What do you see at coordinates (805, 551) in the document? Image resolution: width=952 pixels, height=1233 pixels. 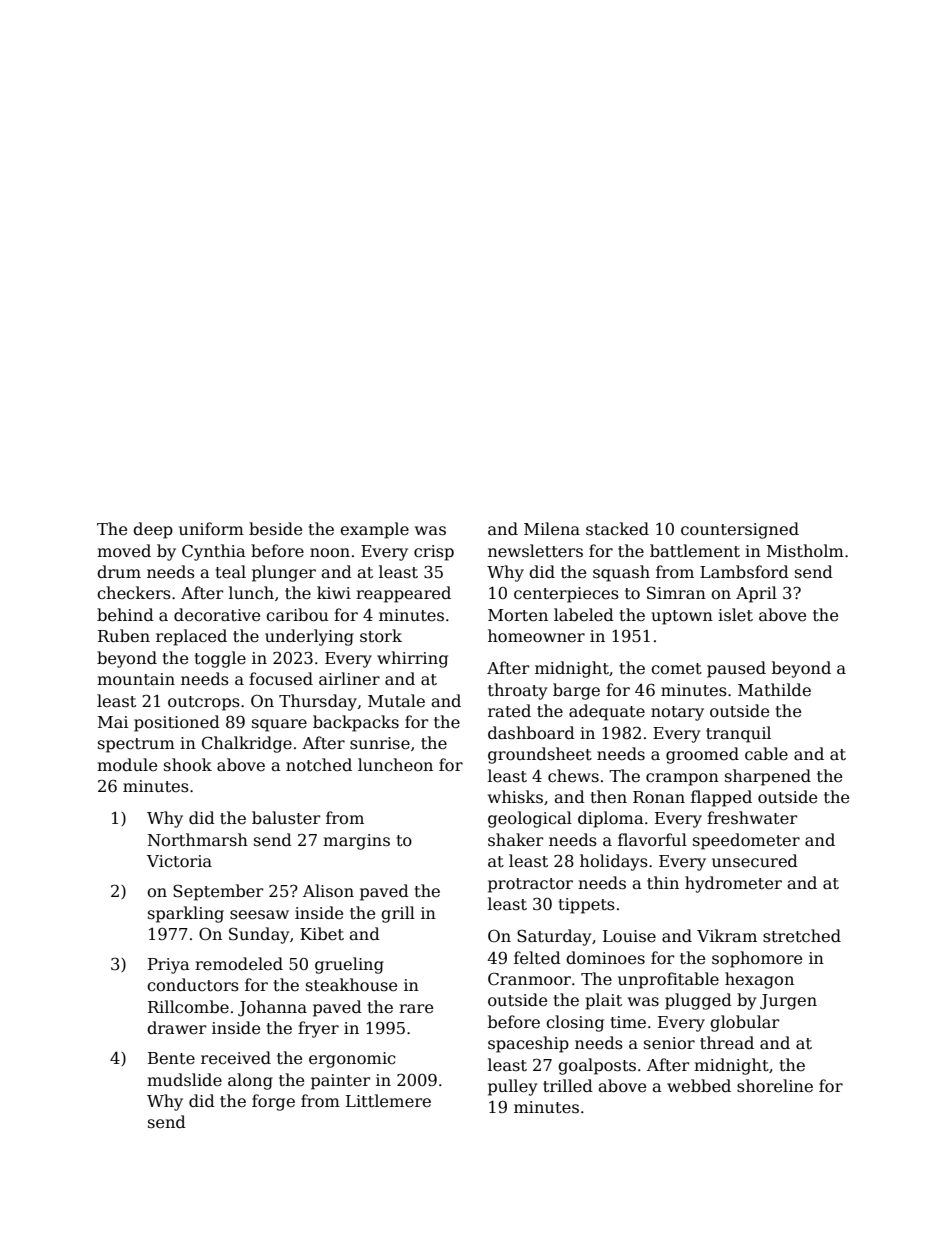 I see `Mistholm` at bounding box center [805, 551].
